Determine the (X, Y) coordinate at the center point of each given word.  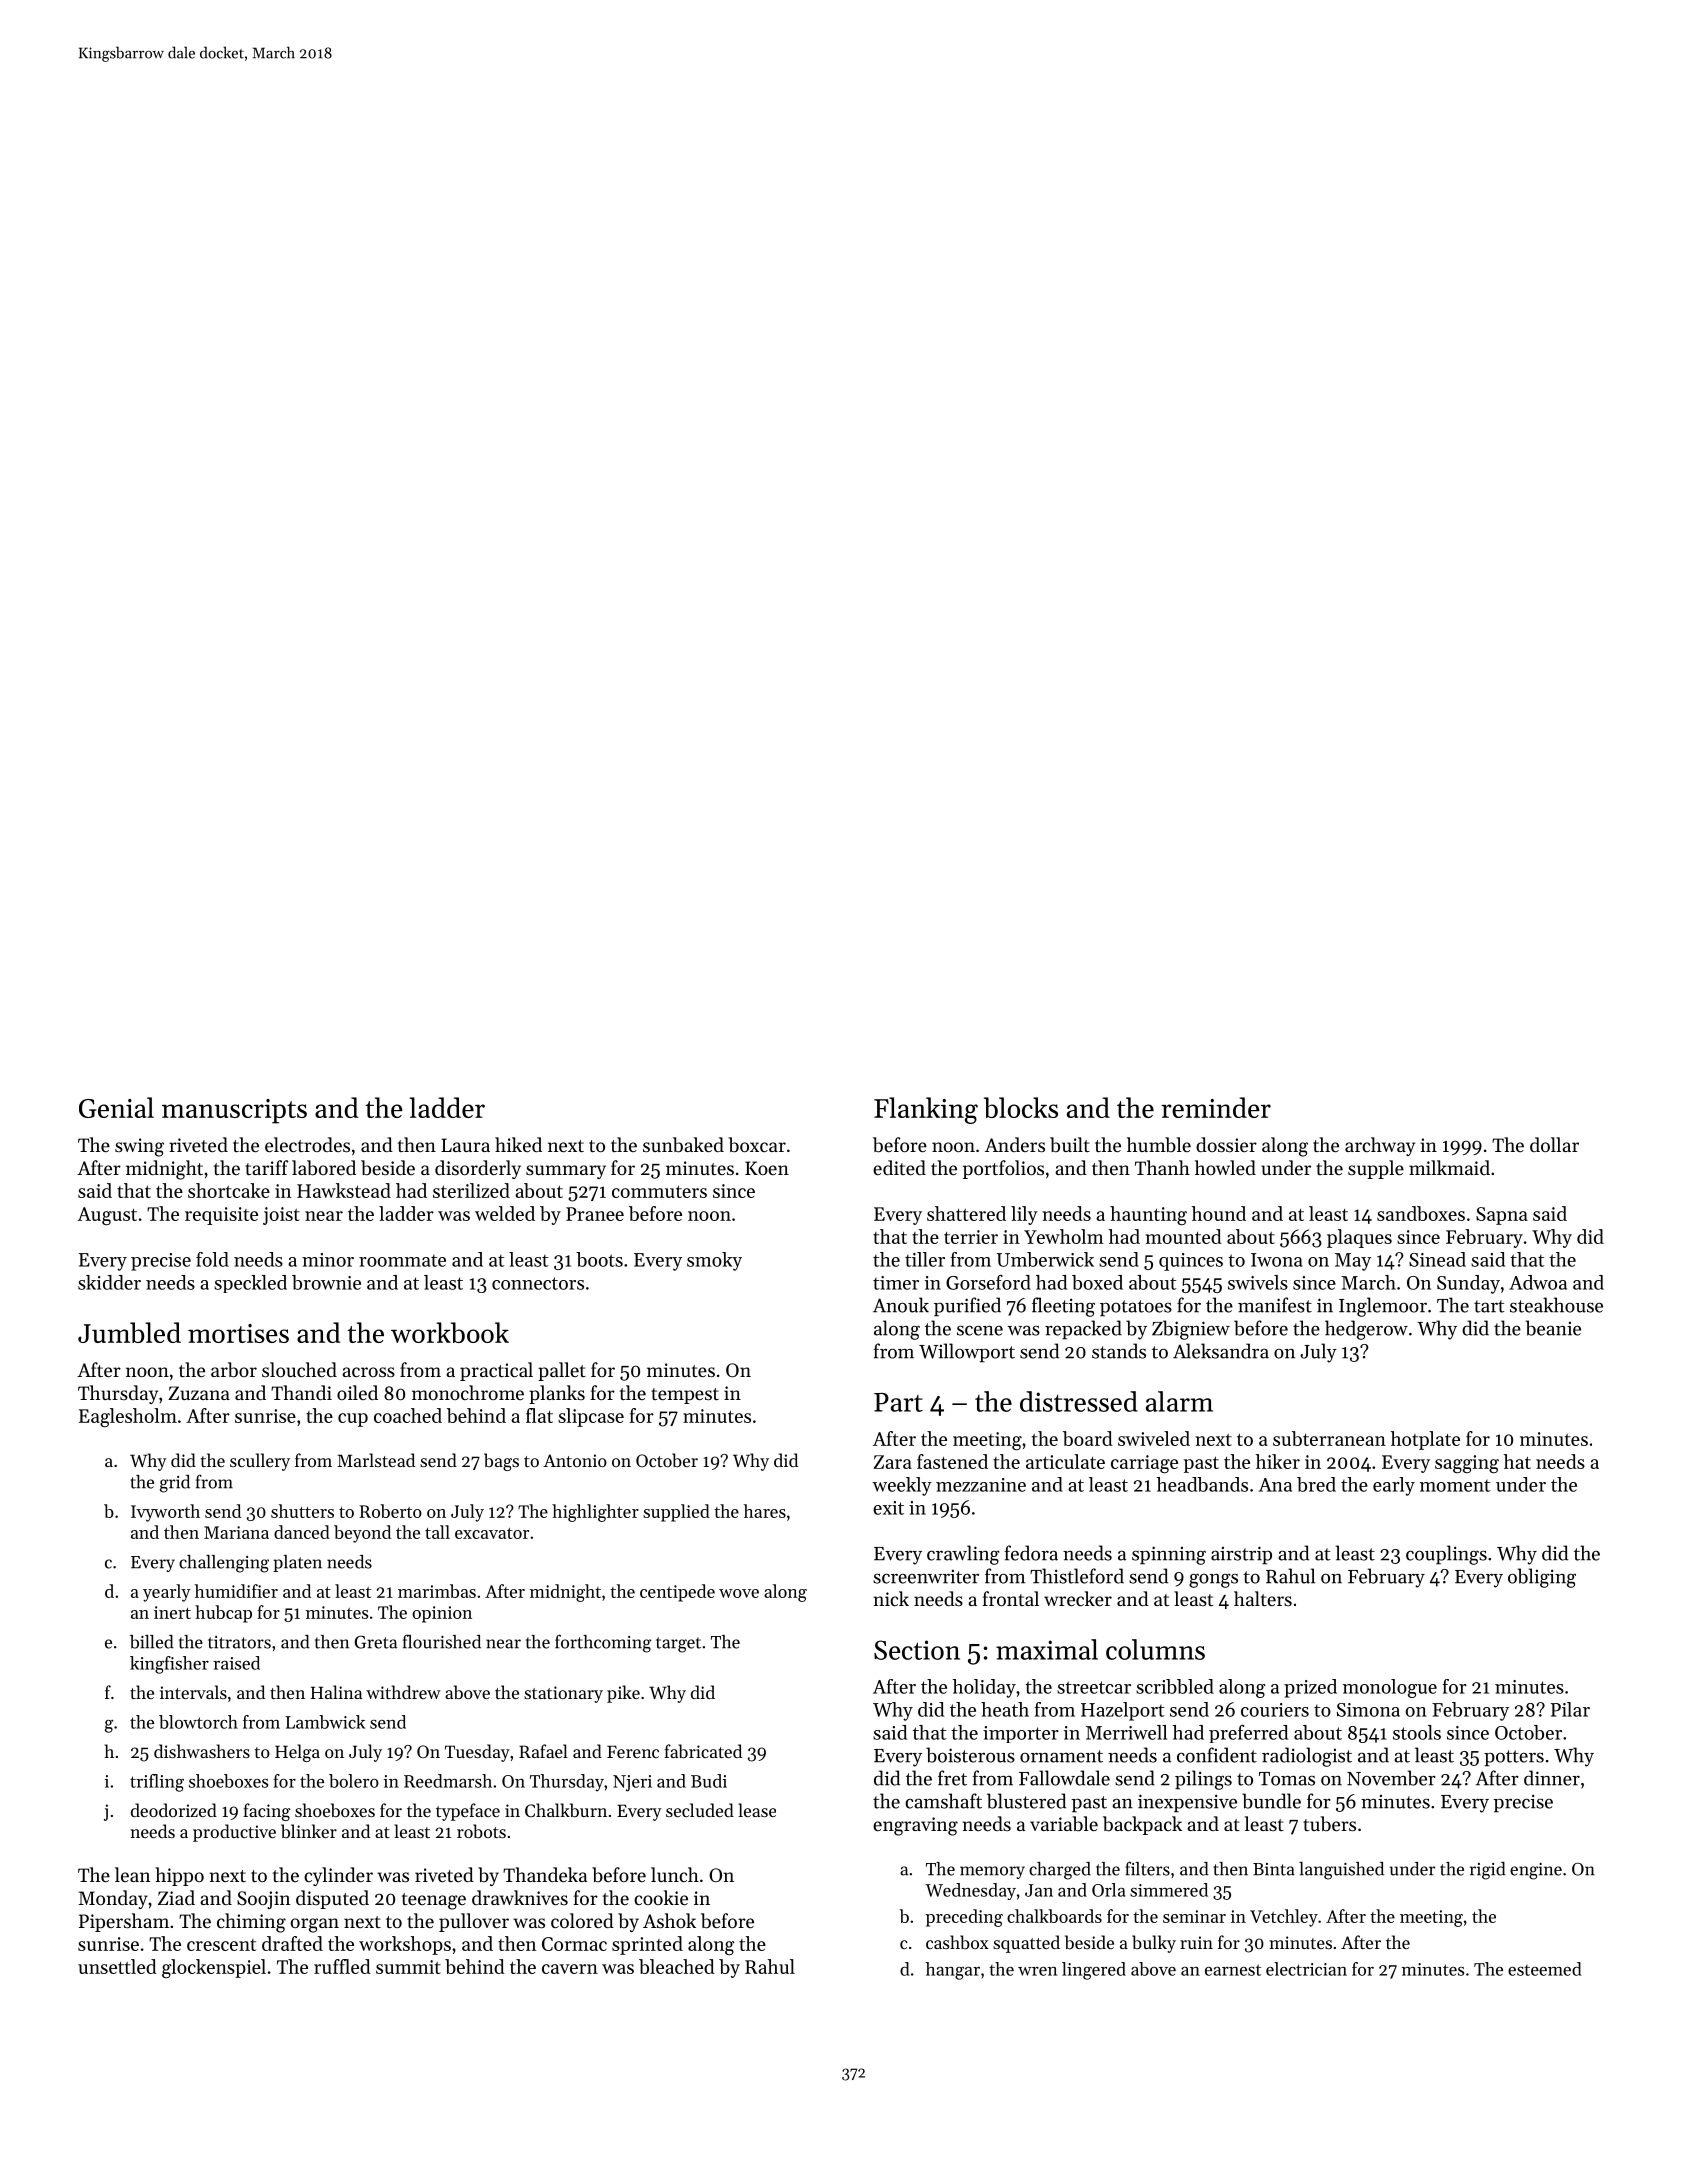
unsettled (117, 1966)
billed (151, 1642)
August (107, 1216)
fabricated (703, 1751)
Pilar (1570, 1709)
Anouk (901, 1305)
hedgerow (1366, 1330)
